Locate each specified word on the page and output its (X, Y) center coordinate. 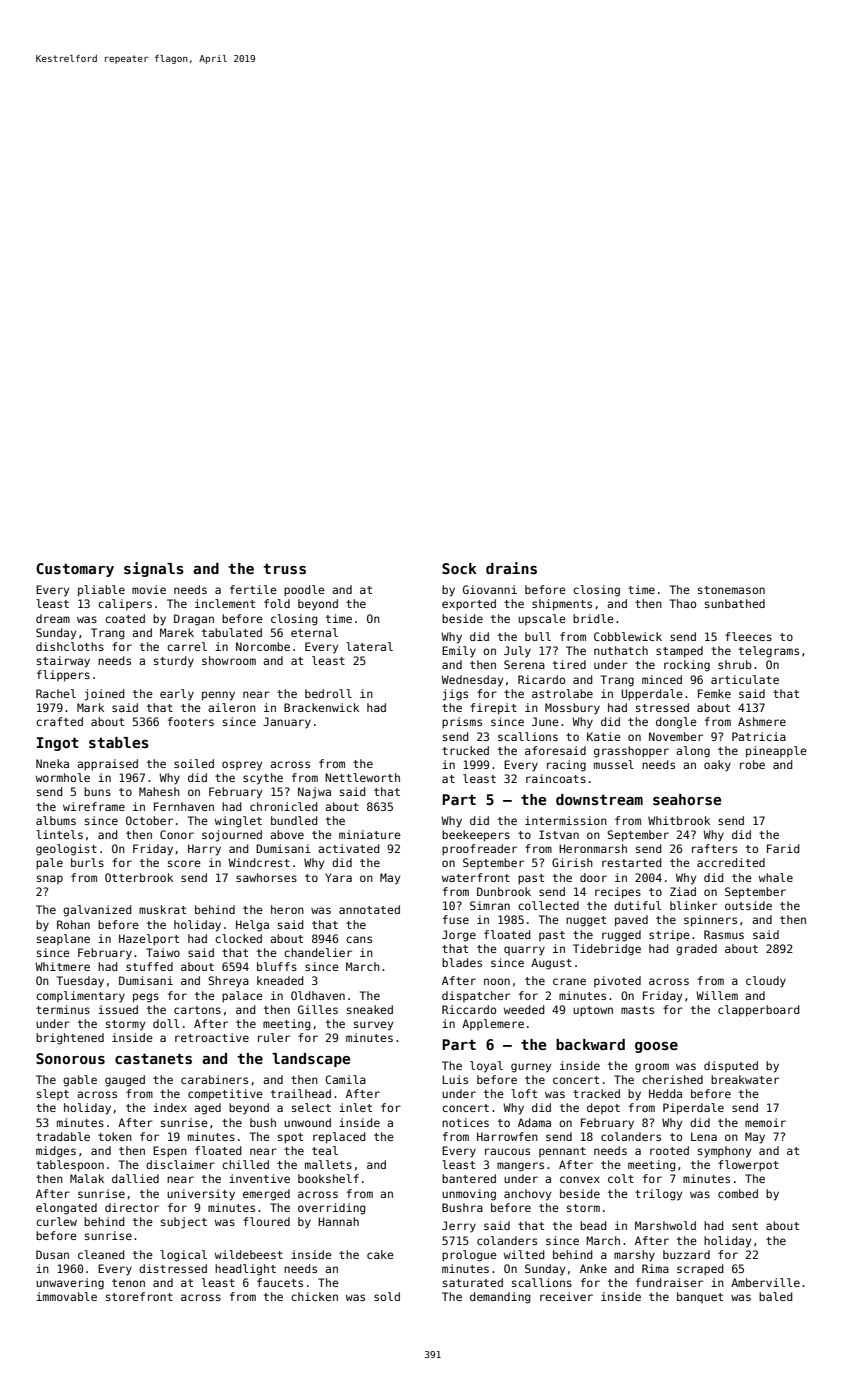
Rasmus (724, 934)
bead (593, 1225)
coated (125, 618)
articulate (745, 679)
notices (465, 1122)
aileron (232, 707)
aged (207, 1109)
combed (738, 1193)
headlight (245, 1270)
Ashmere (762, 721)
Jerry (459, 1227)
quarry (524, 951)
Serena (524, 664)
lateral (369, 646)
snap (50, 879)
